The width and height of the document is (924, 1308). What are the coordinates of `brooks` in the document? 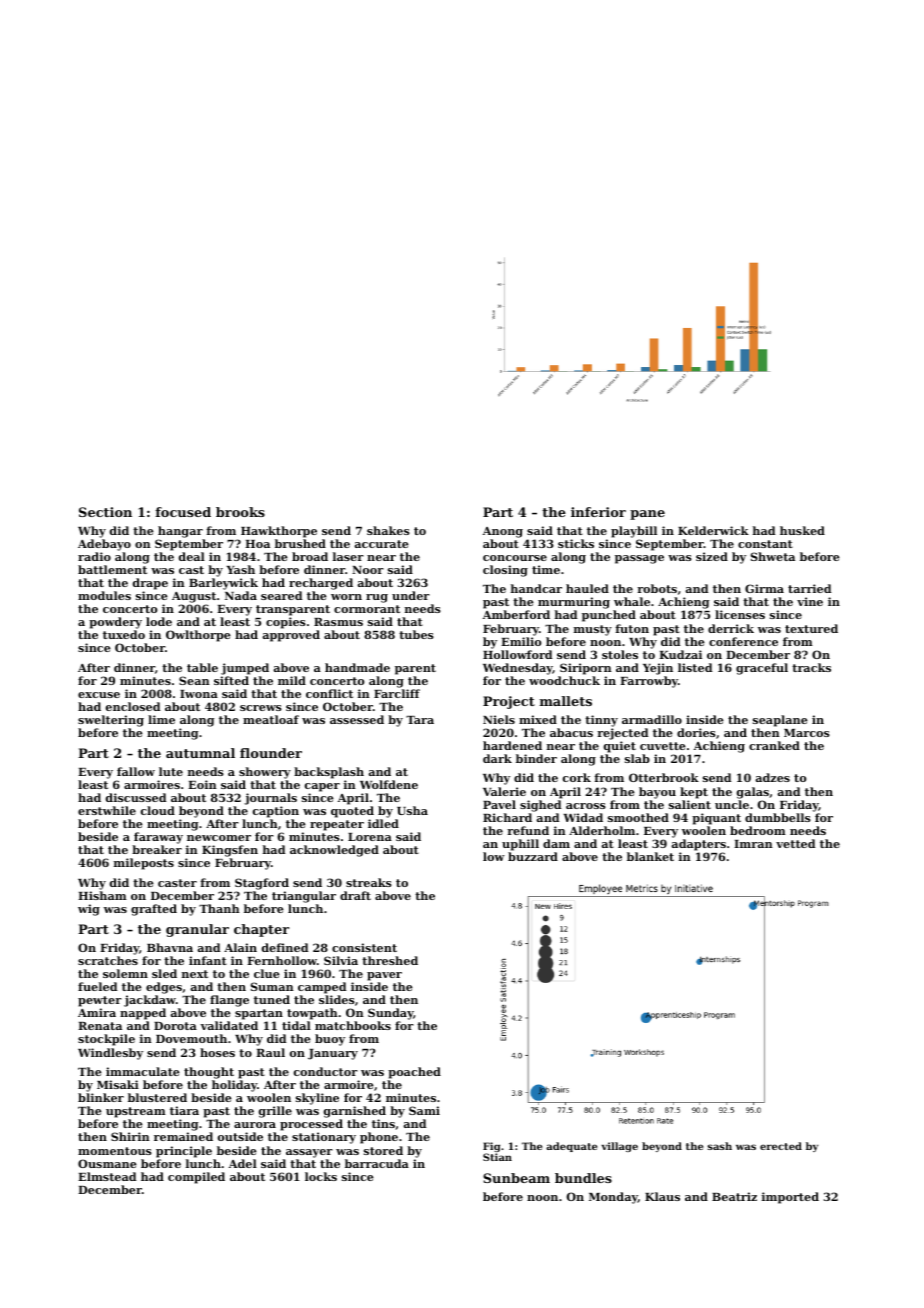 It's located at (240, 512).
